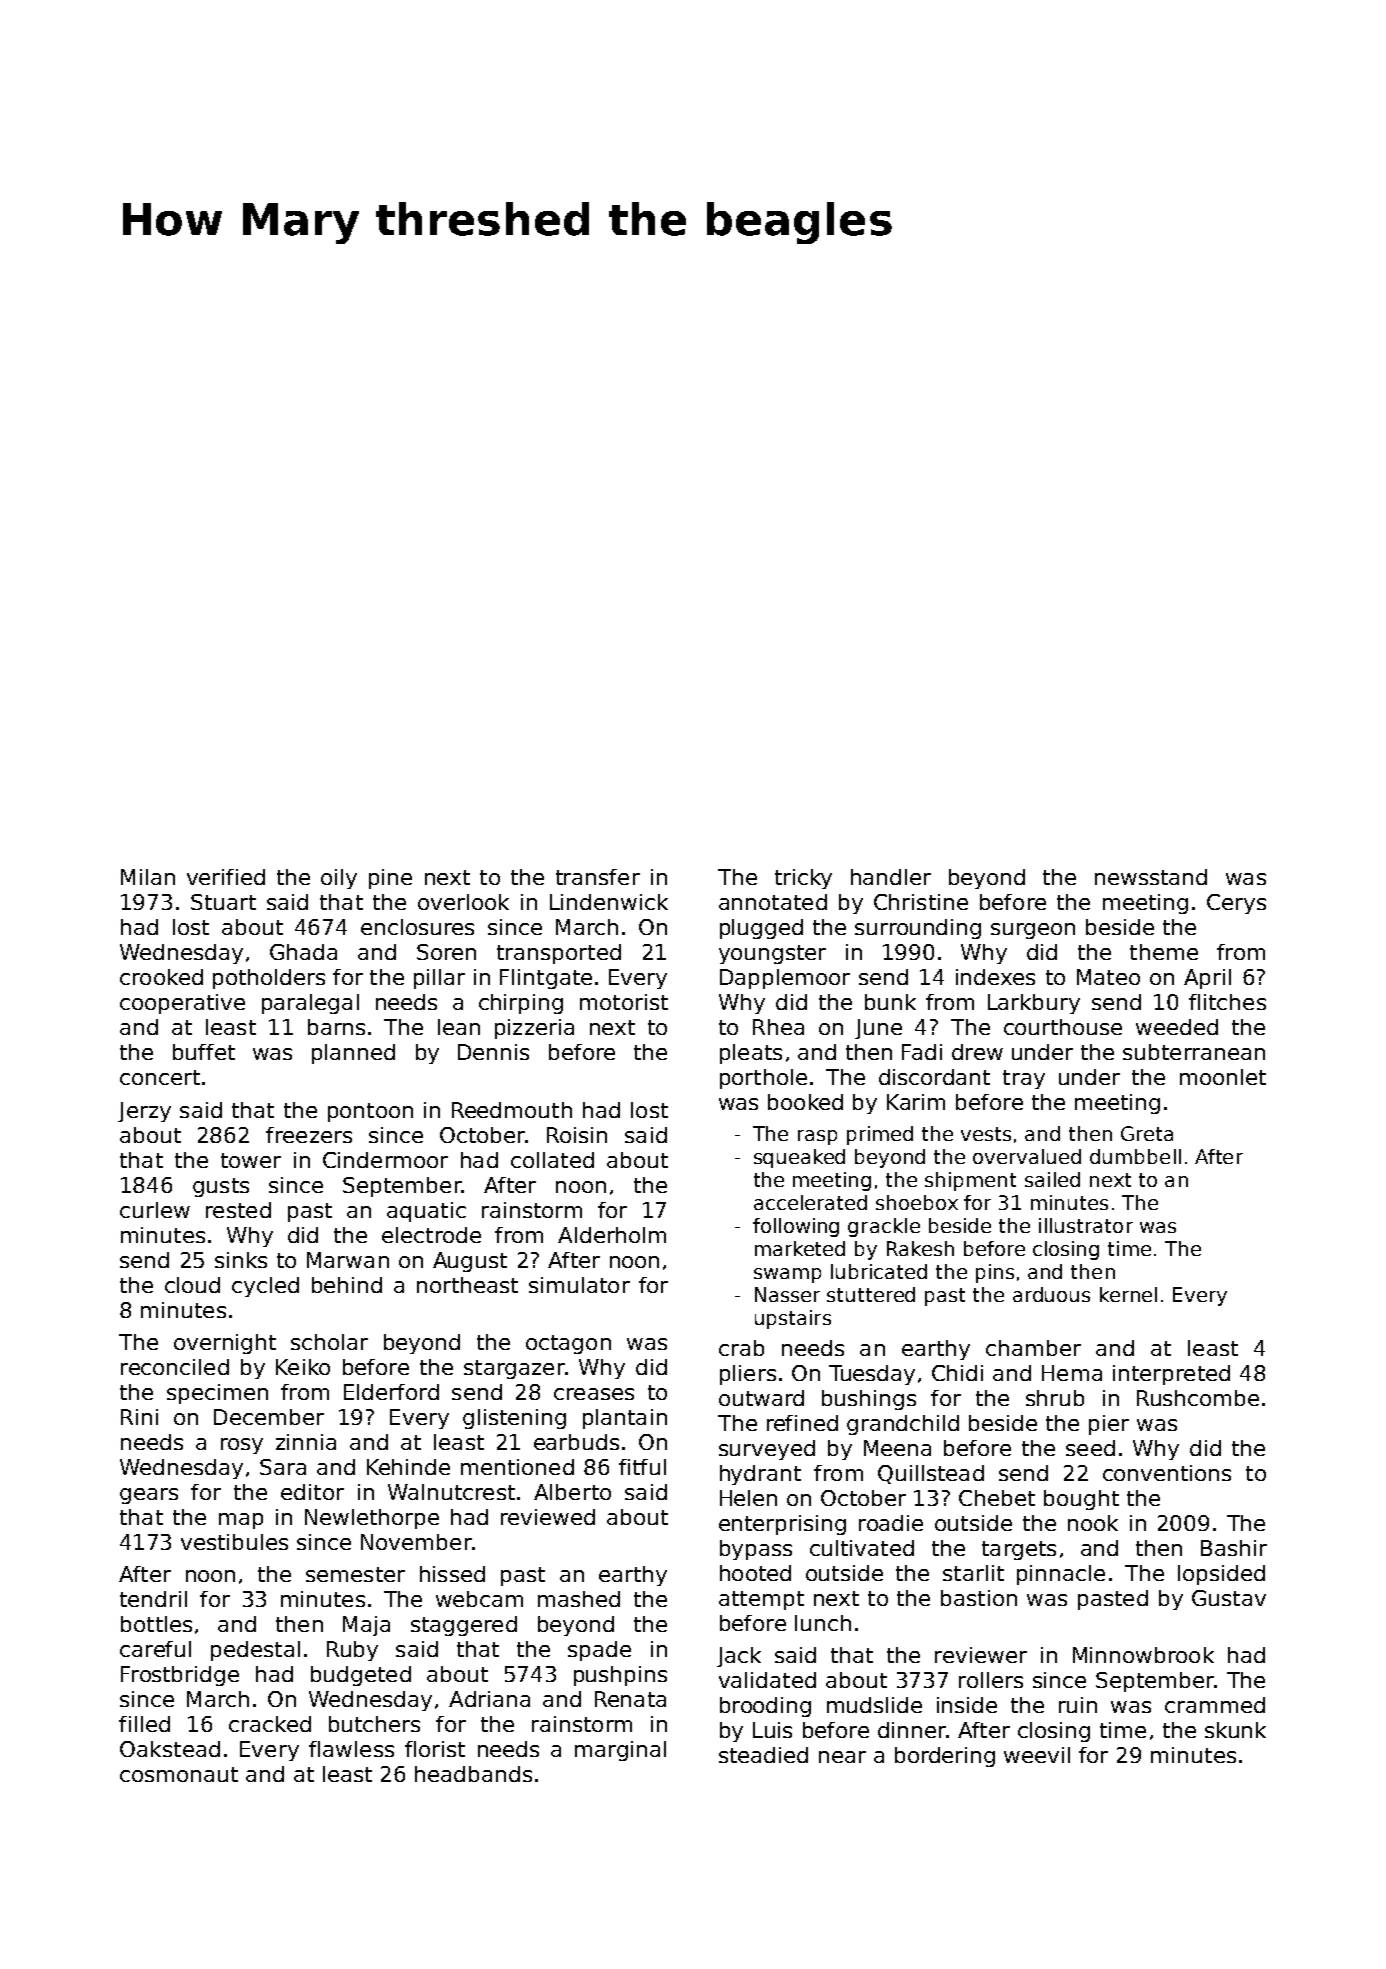  What do you see at coordinates (241, 1260) in the screenshot?
I see `sinks` at bounding box center [241, 1260].
